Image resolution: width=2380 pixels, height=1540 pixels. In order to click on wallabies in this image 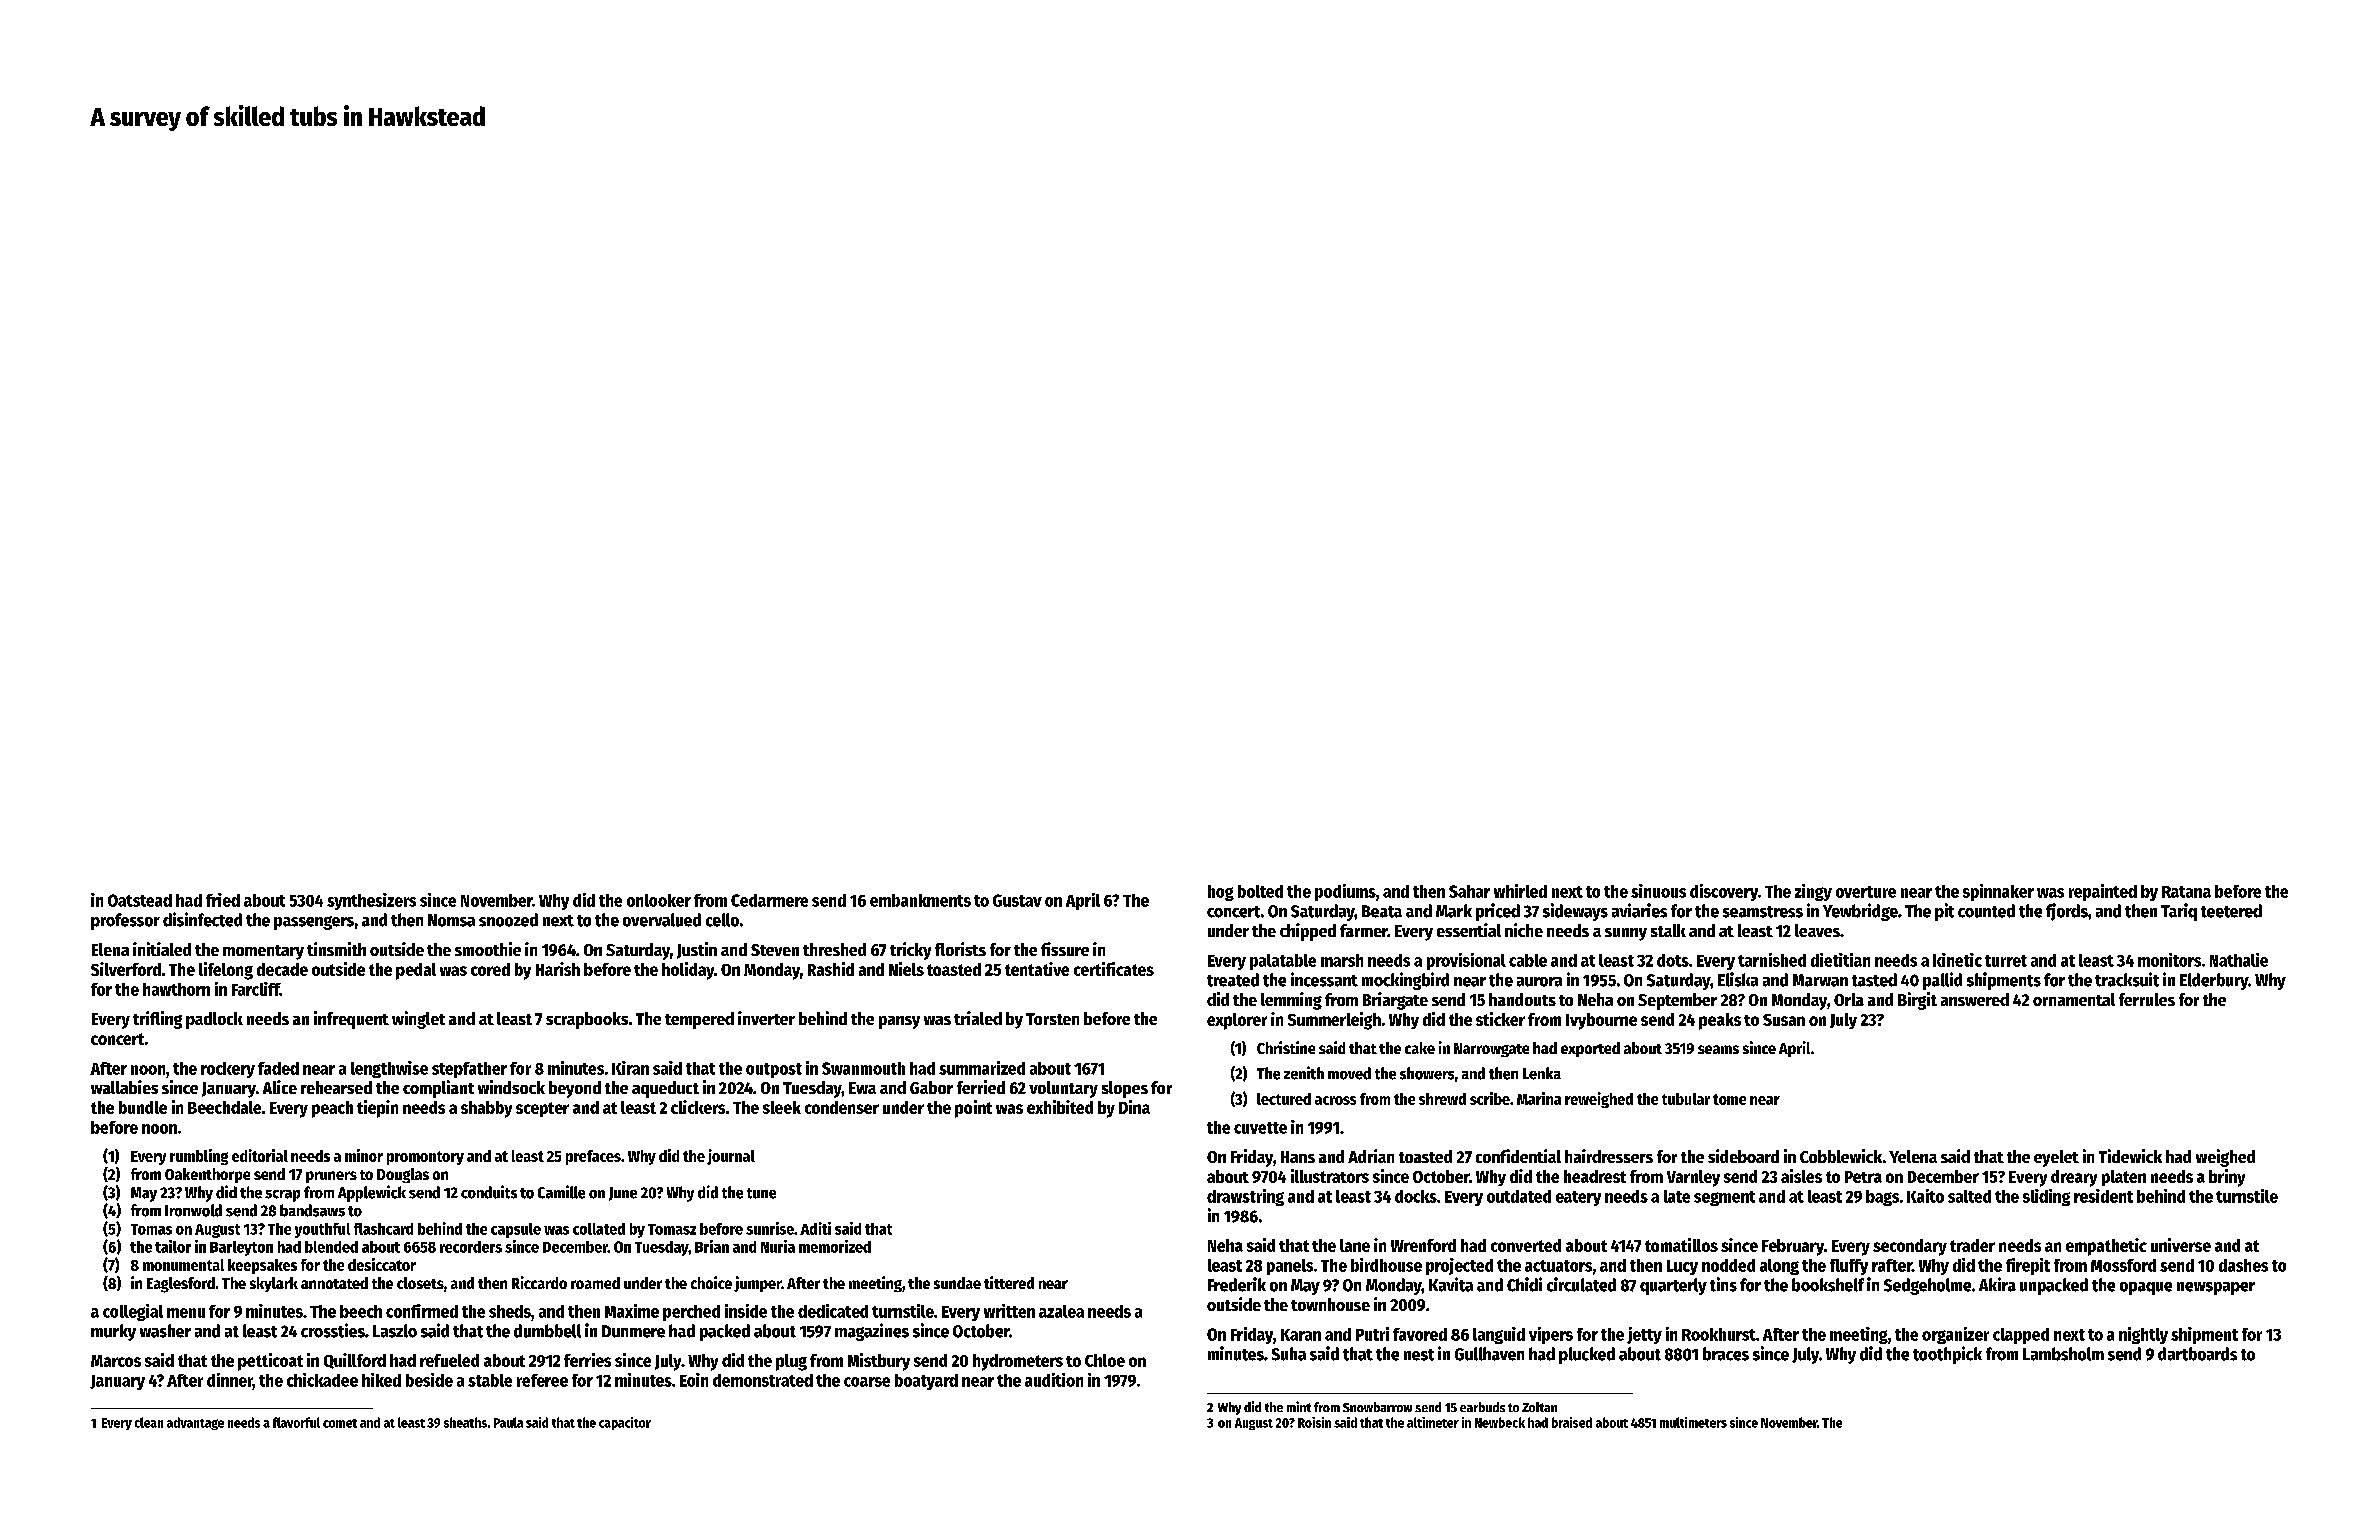, I will do `click(124, 1087)`.
